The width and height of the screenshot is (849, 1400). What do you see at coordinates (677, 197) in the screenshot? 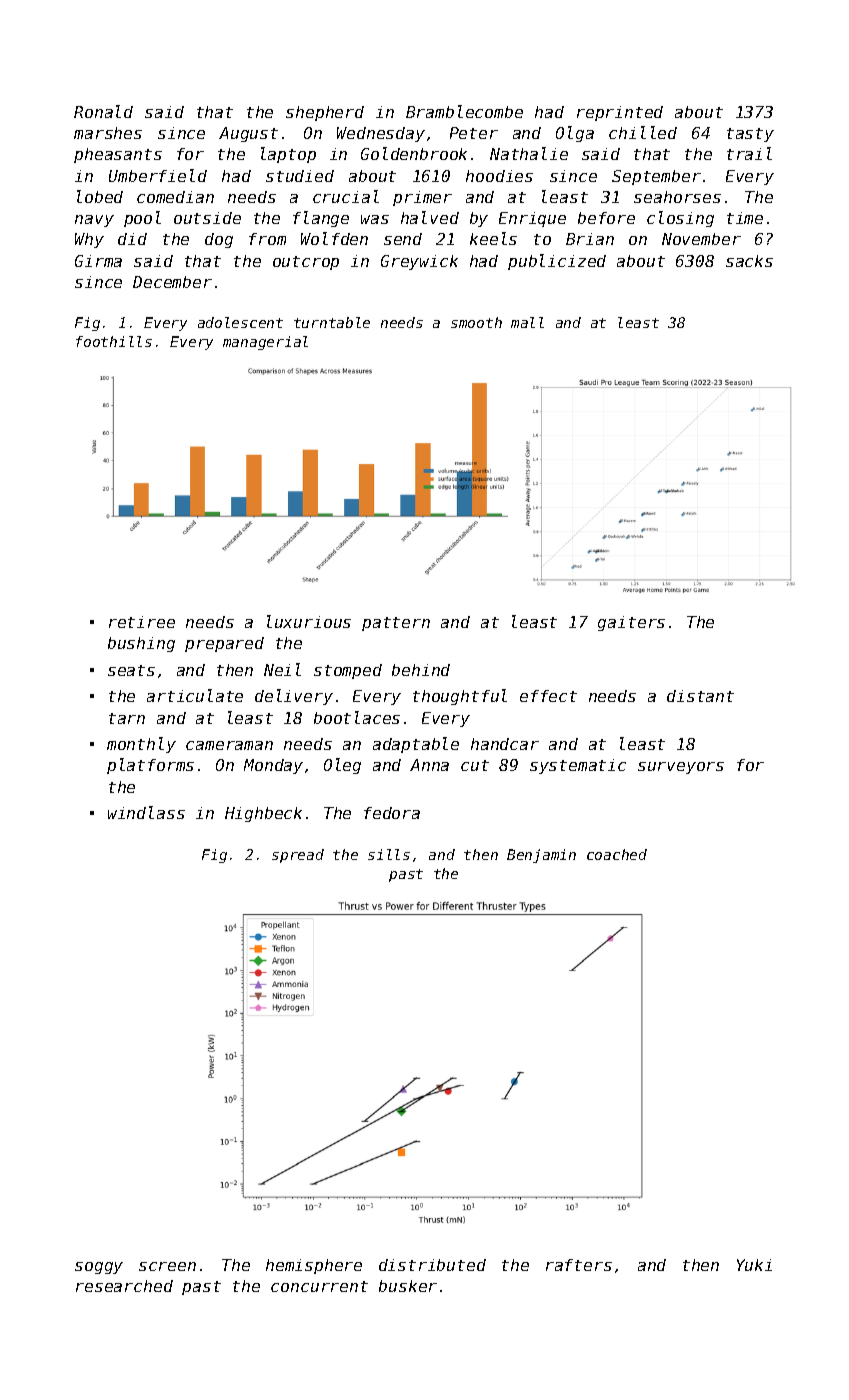
I see `seahorses` at bounding box center [677, 197].
